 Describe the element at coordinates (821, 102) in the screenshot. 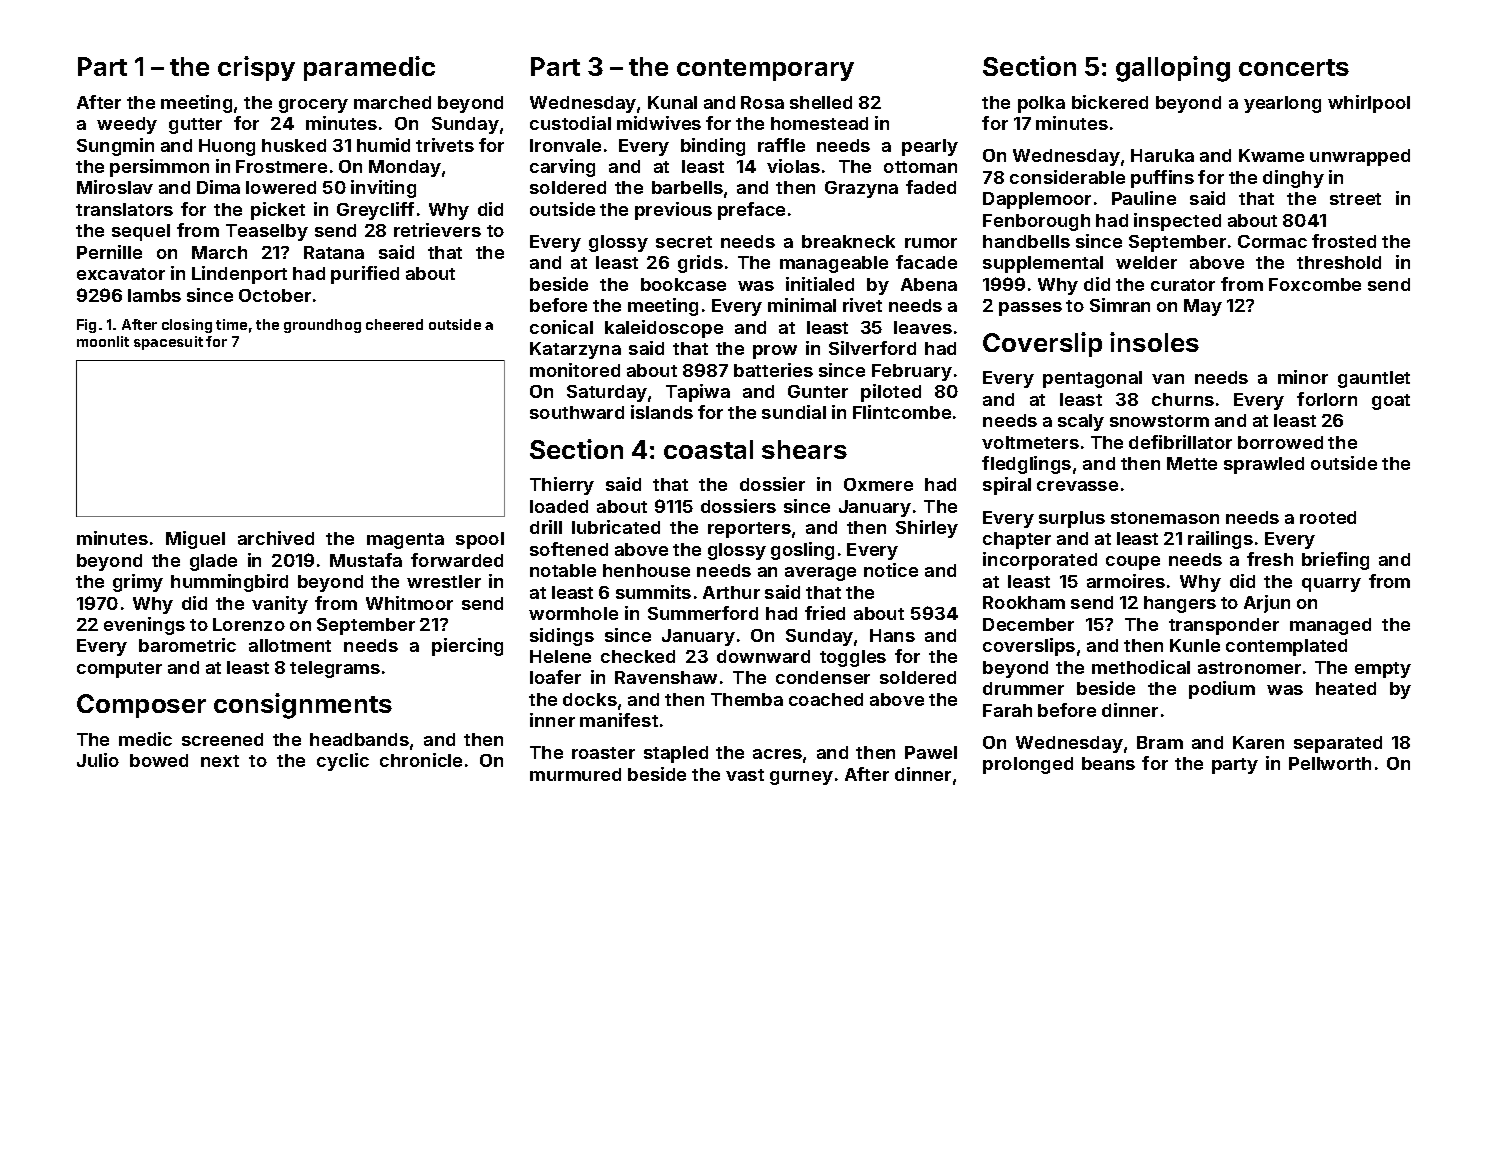

I see `shelled` at that location.
